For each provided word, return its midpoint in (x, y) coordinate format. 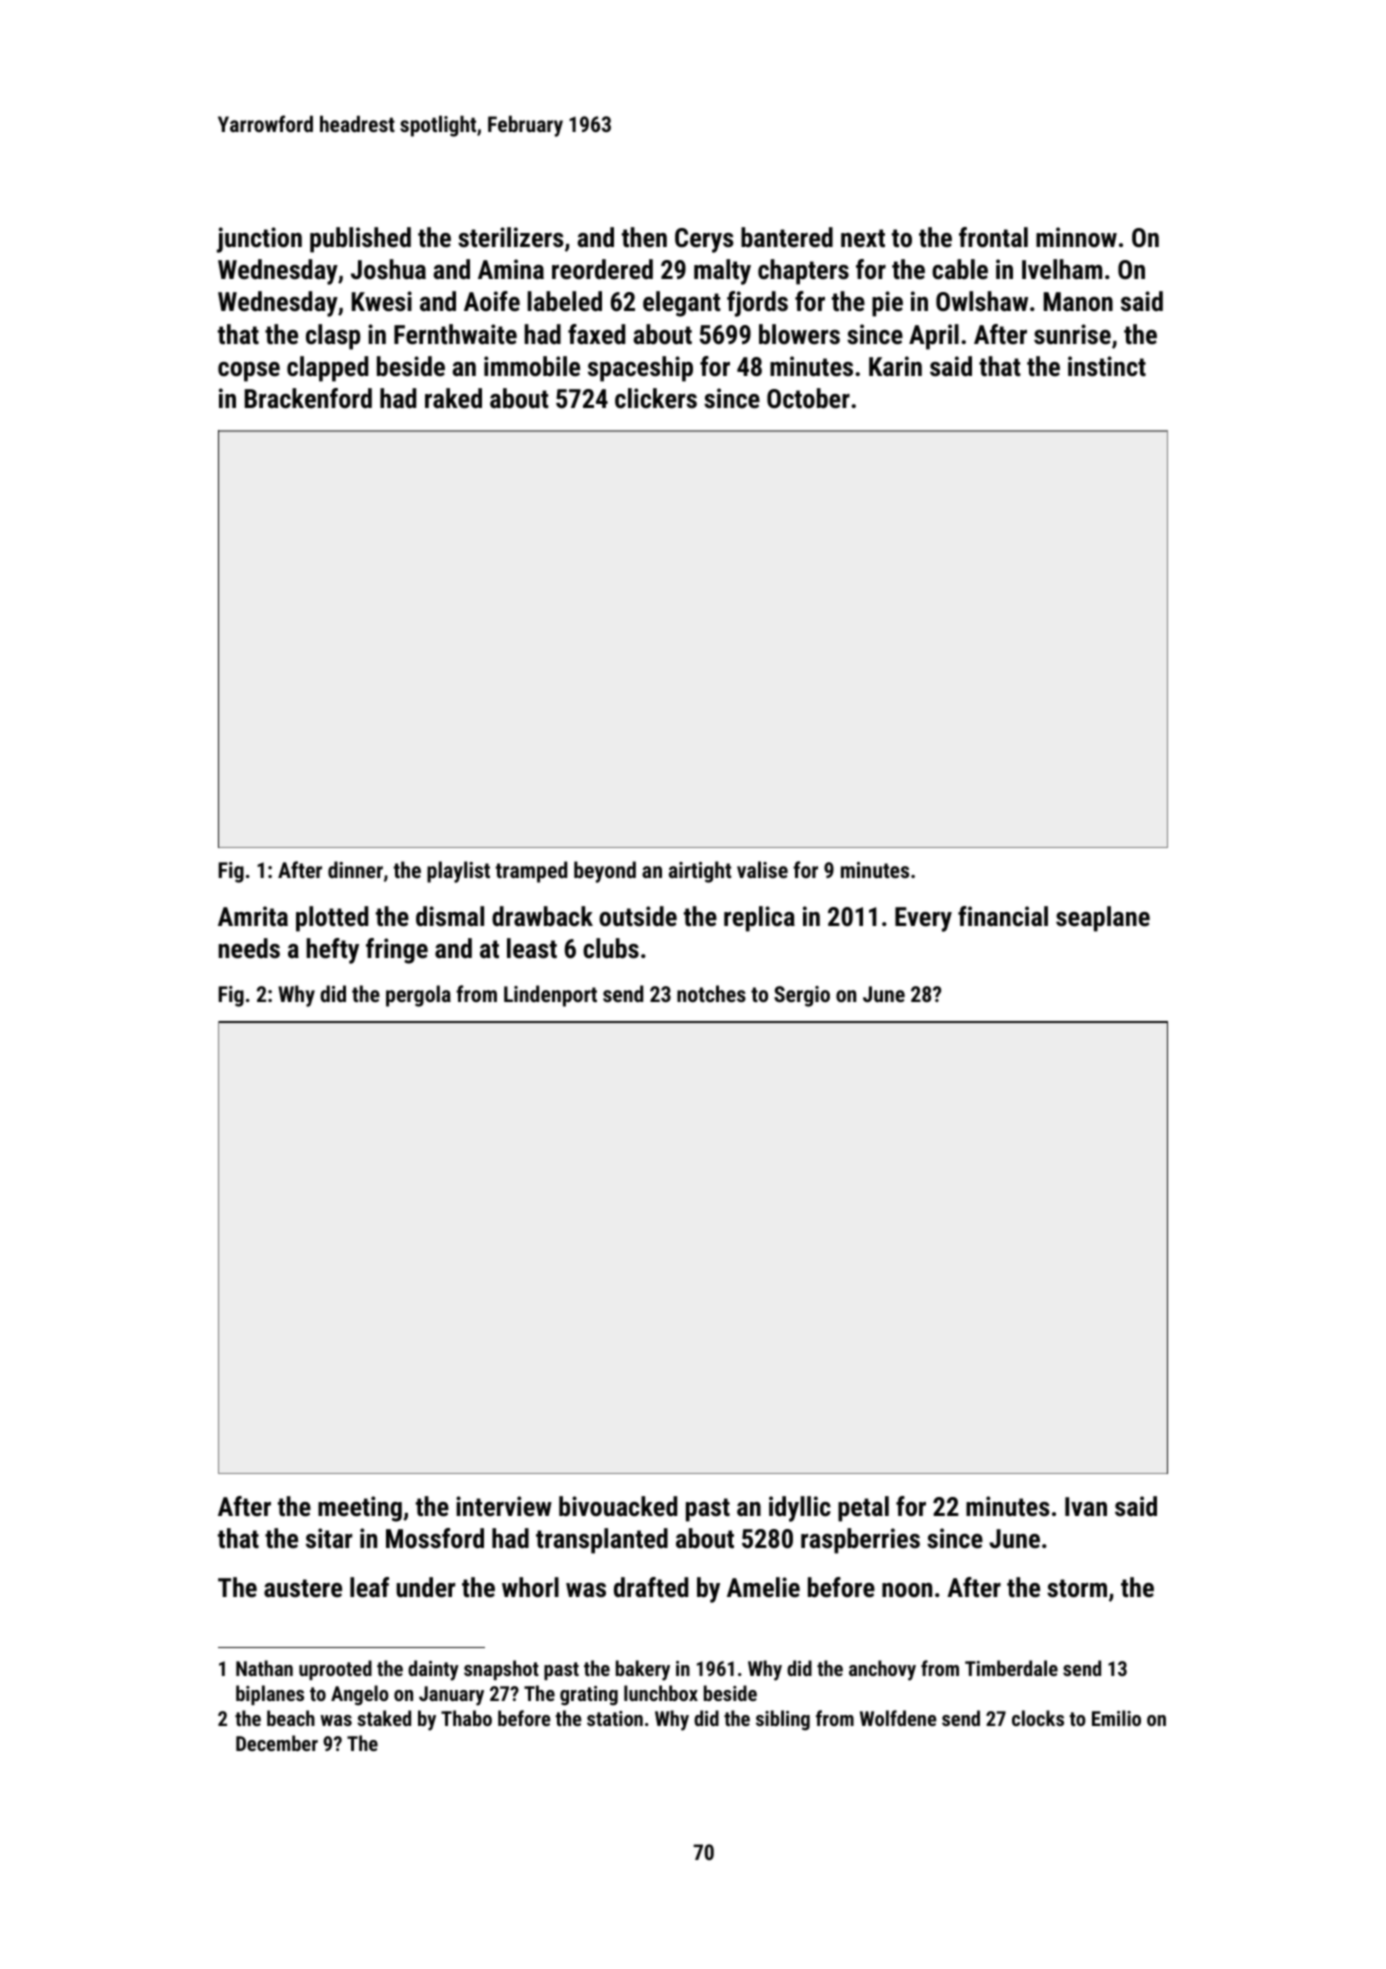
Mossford (435, 1538)
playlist (458, 872)
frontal (993, 237)
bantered (787, 237)
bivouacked (618, 1506)
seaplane (1103, 919)
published (360, 240)
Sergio (802, 996)
